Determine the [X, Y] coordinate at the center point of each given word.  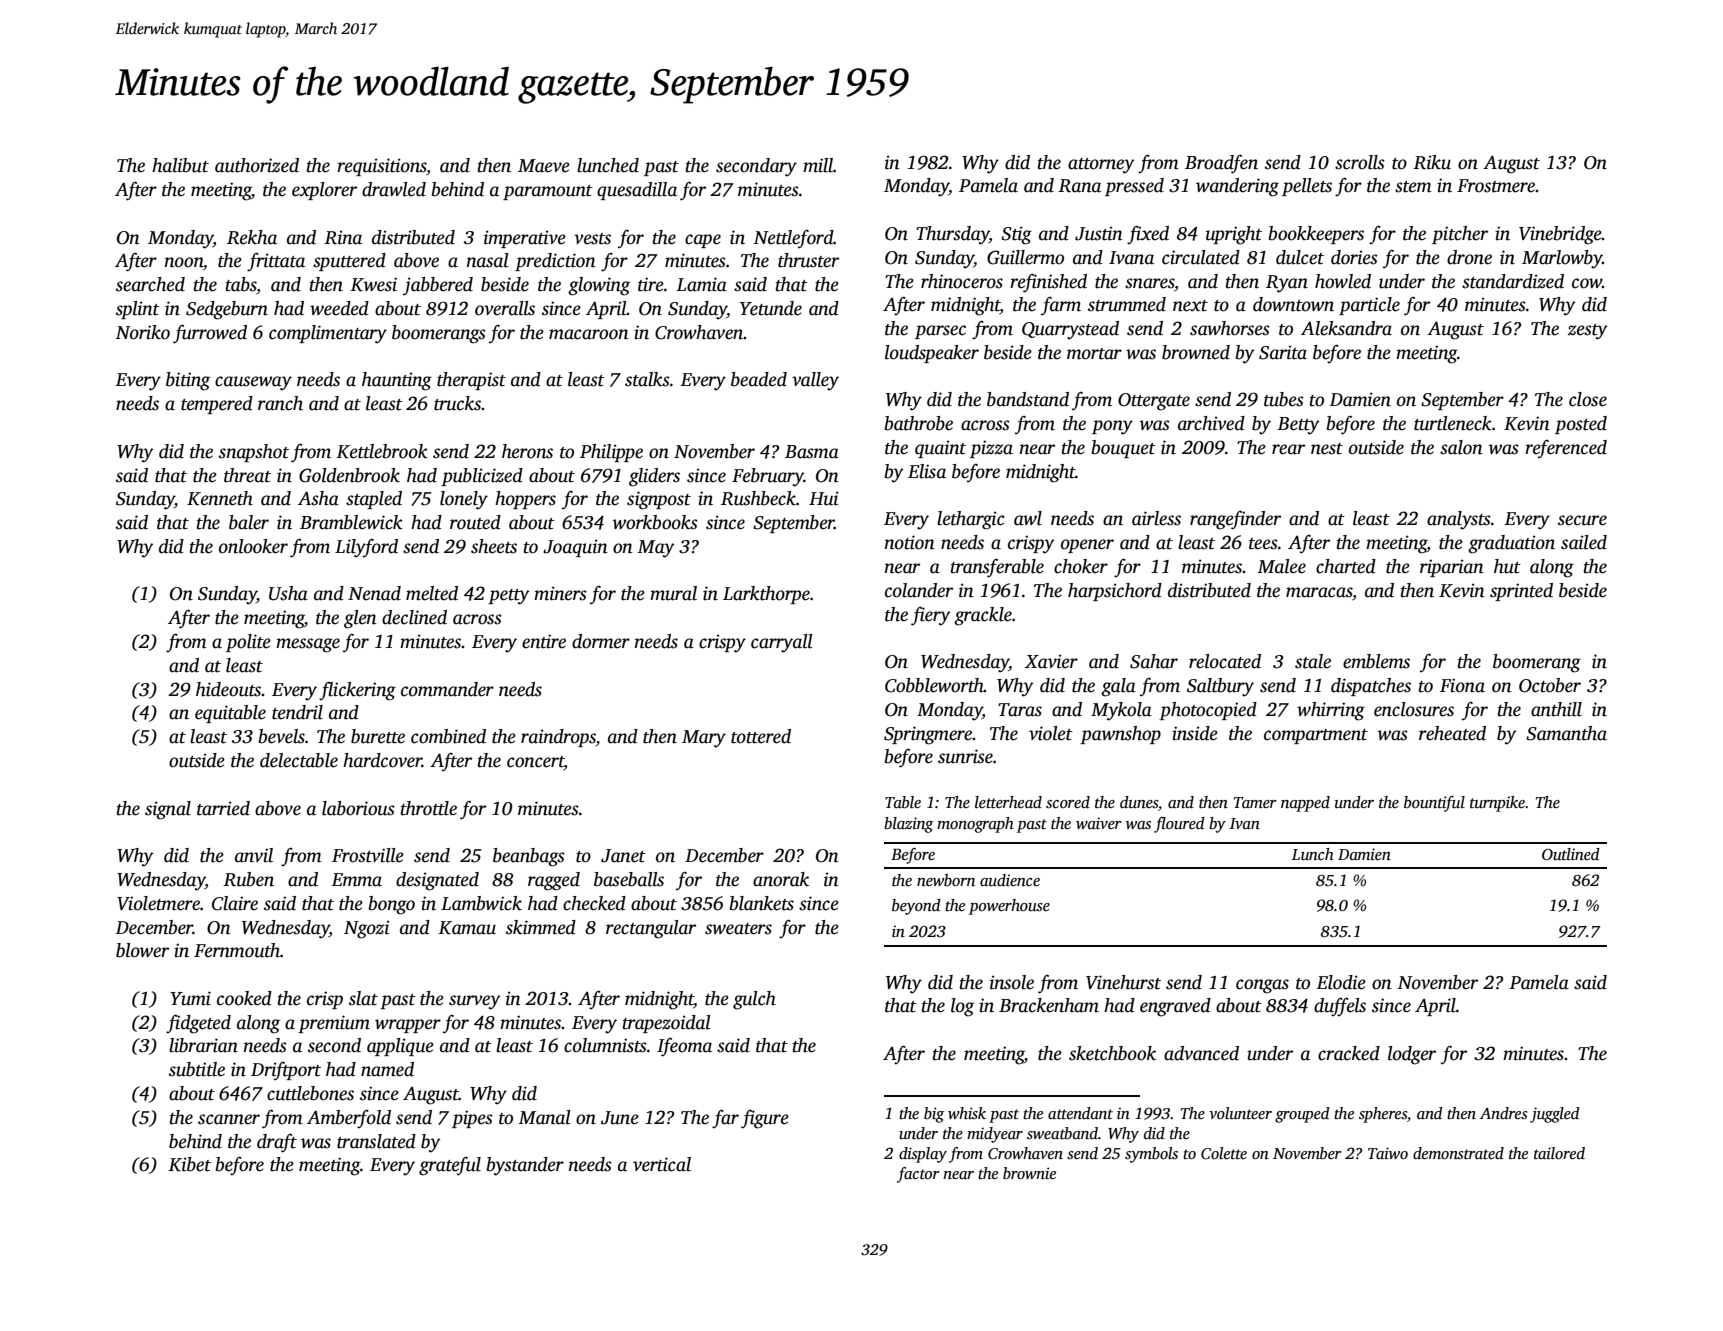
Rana [1079, 186]
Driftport [286, 1071]
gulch [754, 1000]
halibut [180, 165]
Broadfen [1221, 164]
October [1550, 685]
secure [1582, 520]
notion [910, 542]
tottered [761, 736]
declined [414, 617]
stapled [374, 500]
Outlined [1571, 854]
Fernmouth [237, 950]
